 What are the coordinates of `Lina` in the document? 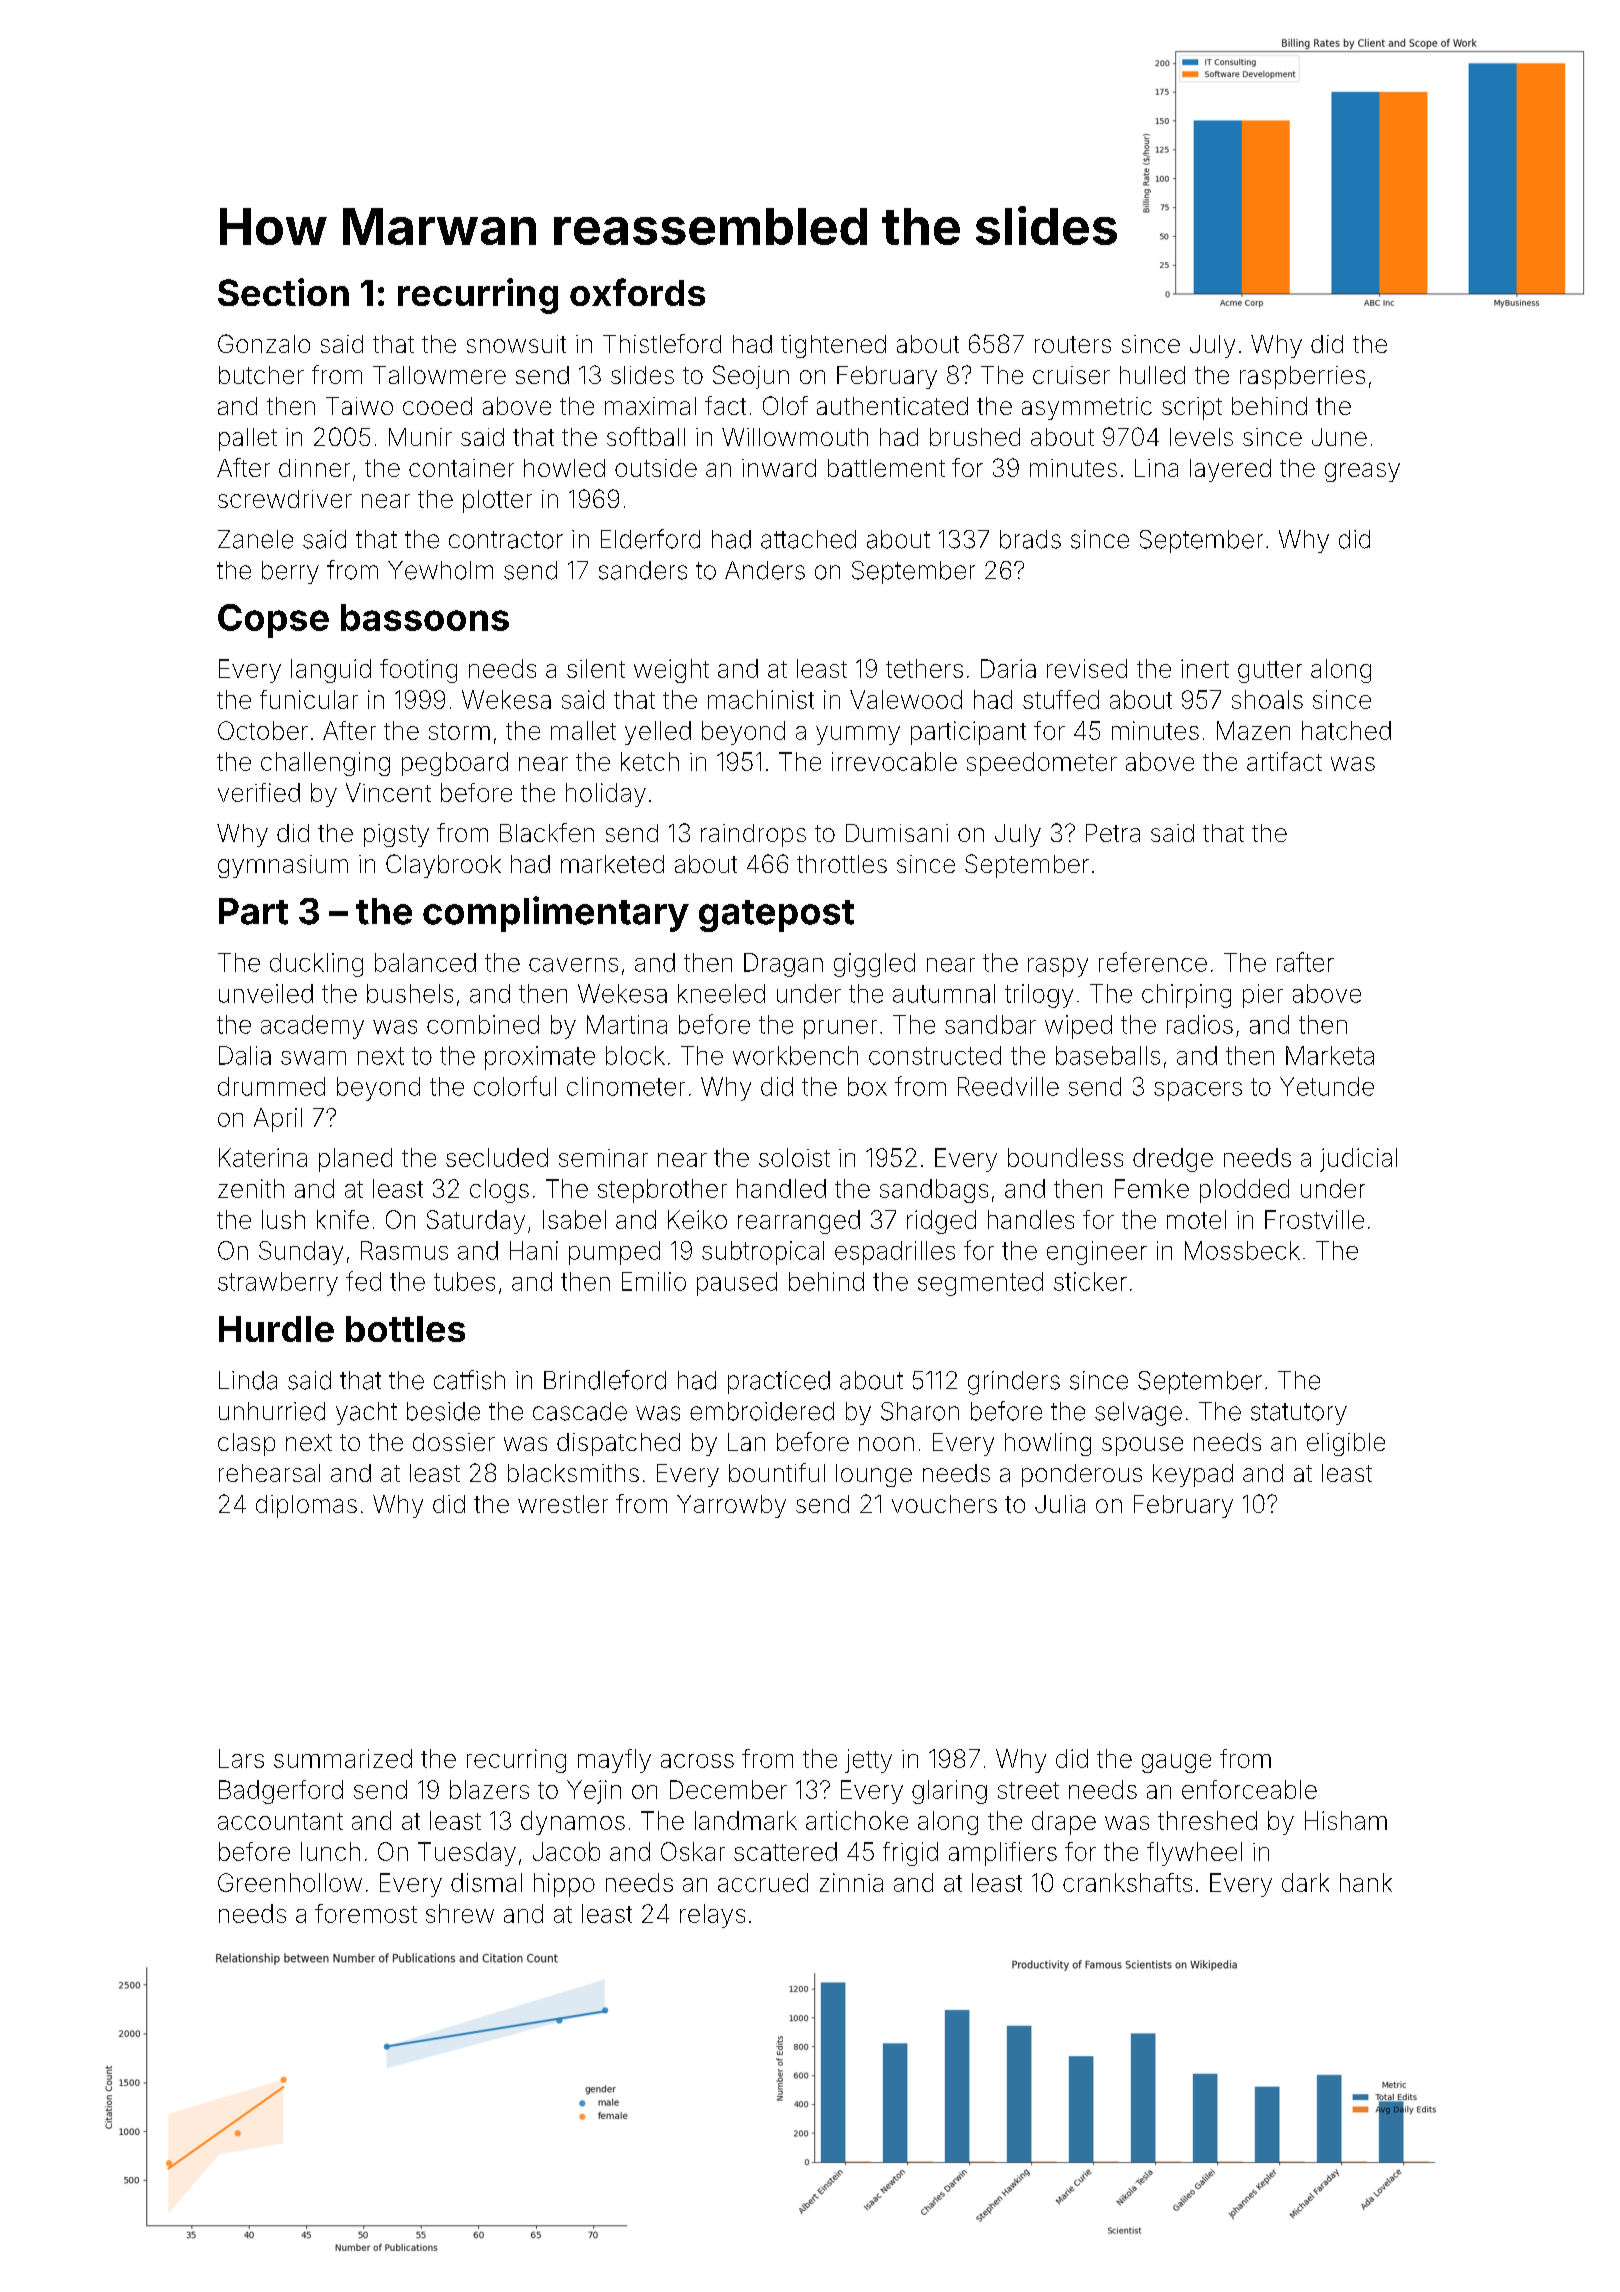 It's located at (1156, 468).
